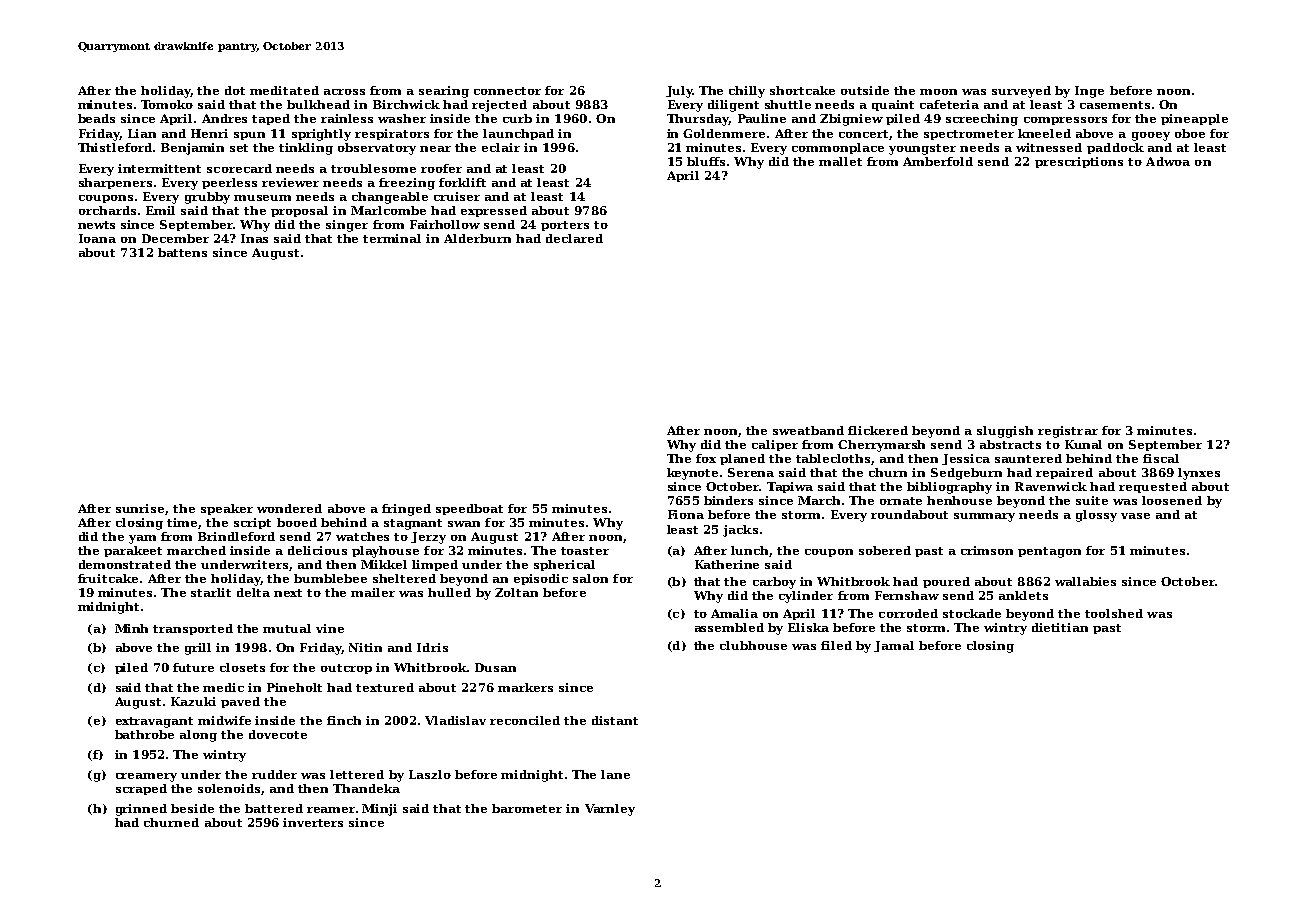  What do you see at coordinates (182, 252) in the screenshot?
I see `battens` at bounding box center [182, 252].
